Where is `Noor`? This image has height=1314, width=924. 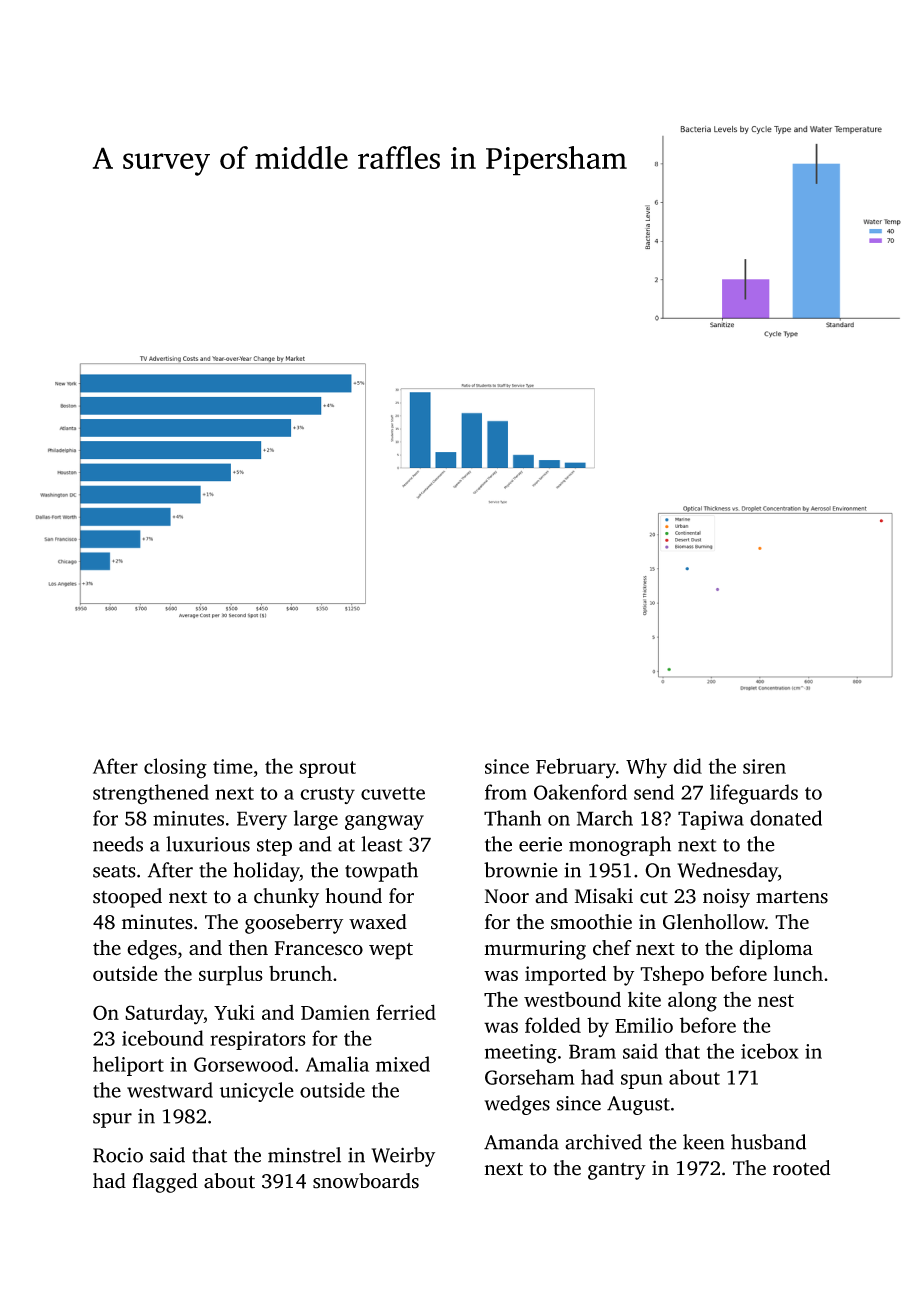 Noor is located at coordinates (507, 896).
